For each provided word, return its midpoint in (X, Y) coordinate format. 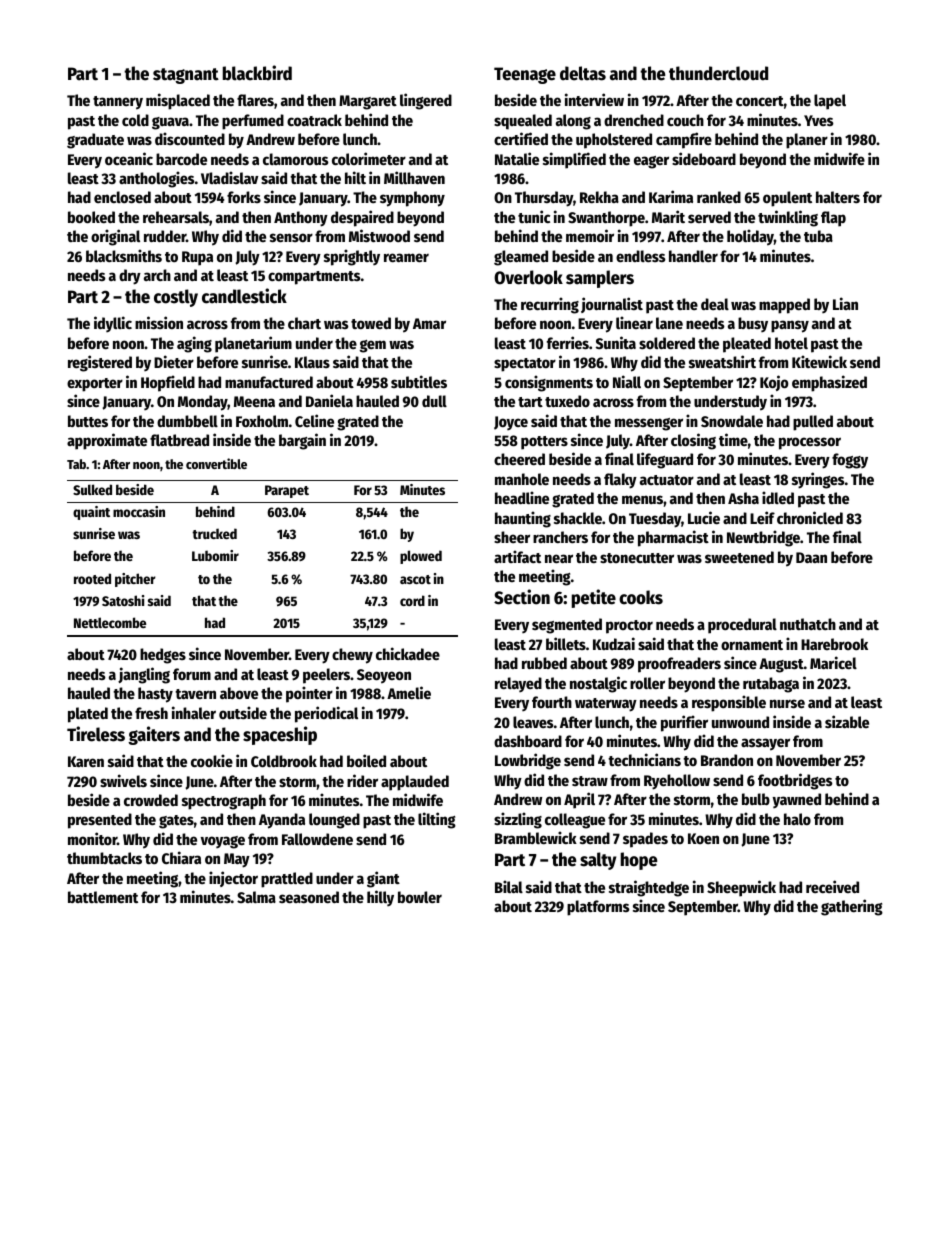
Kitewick (819, 361)
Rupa (197, 258)
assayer (765, 744)
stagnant (186, 76)
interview (594, 99)
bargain (302, 441)
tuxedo (567, 401)
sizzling (518, 820)
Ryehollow (677, 782)
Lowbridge (528, 761)
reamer (406, 257)
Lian (845, 303)
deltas (583, 73)
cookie (212, 760)
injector (233, 879)
